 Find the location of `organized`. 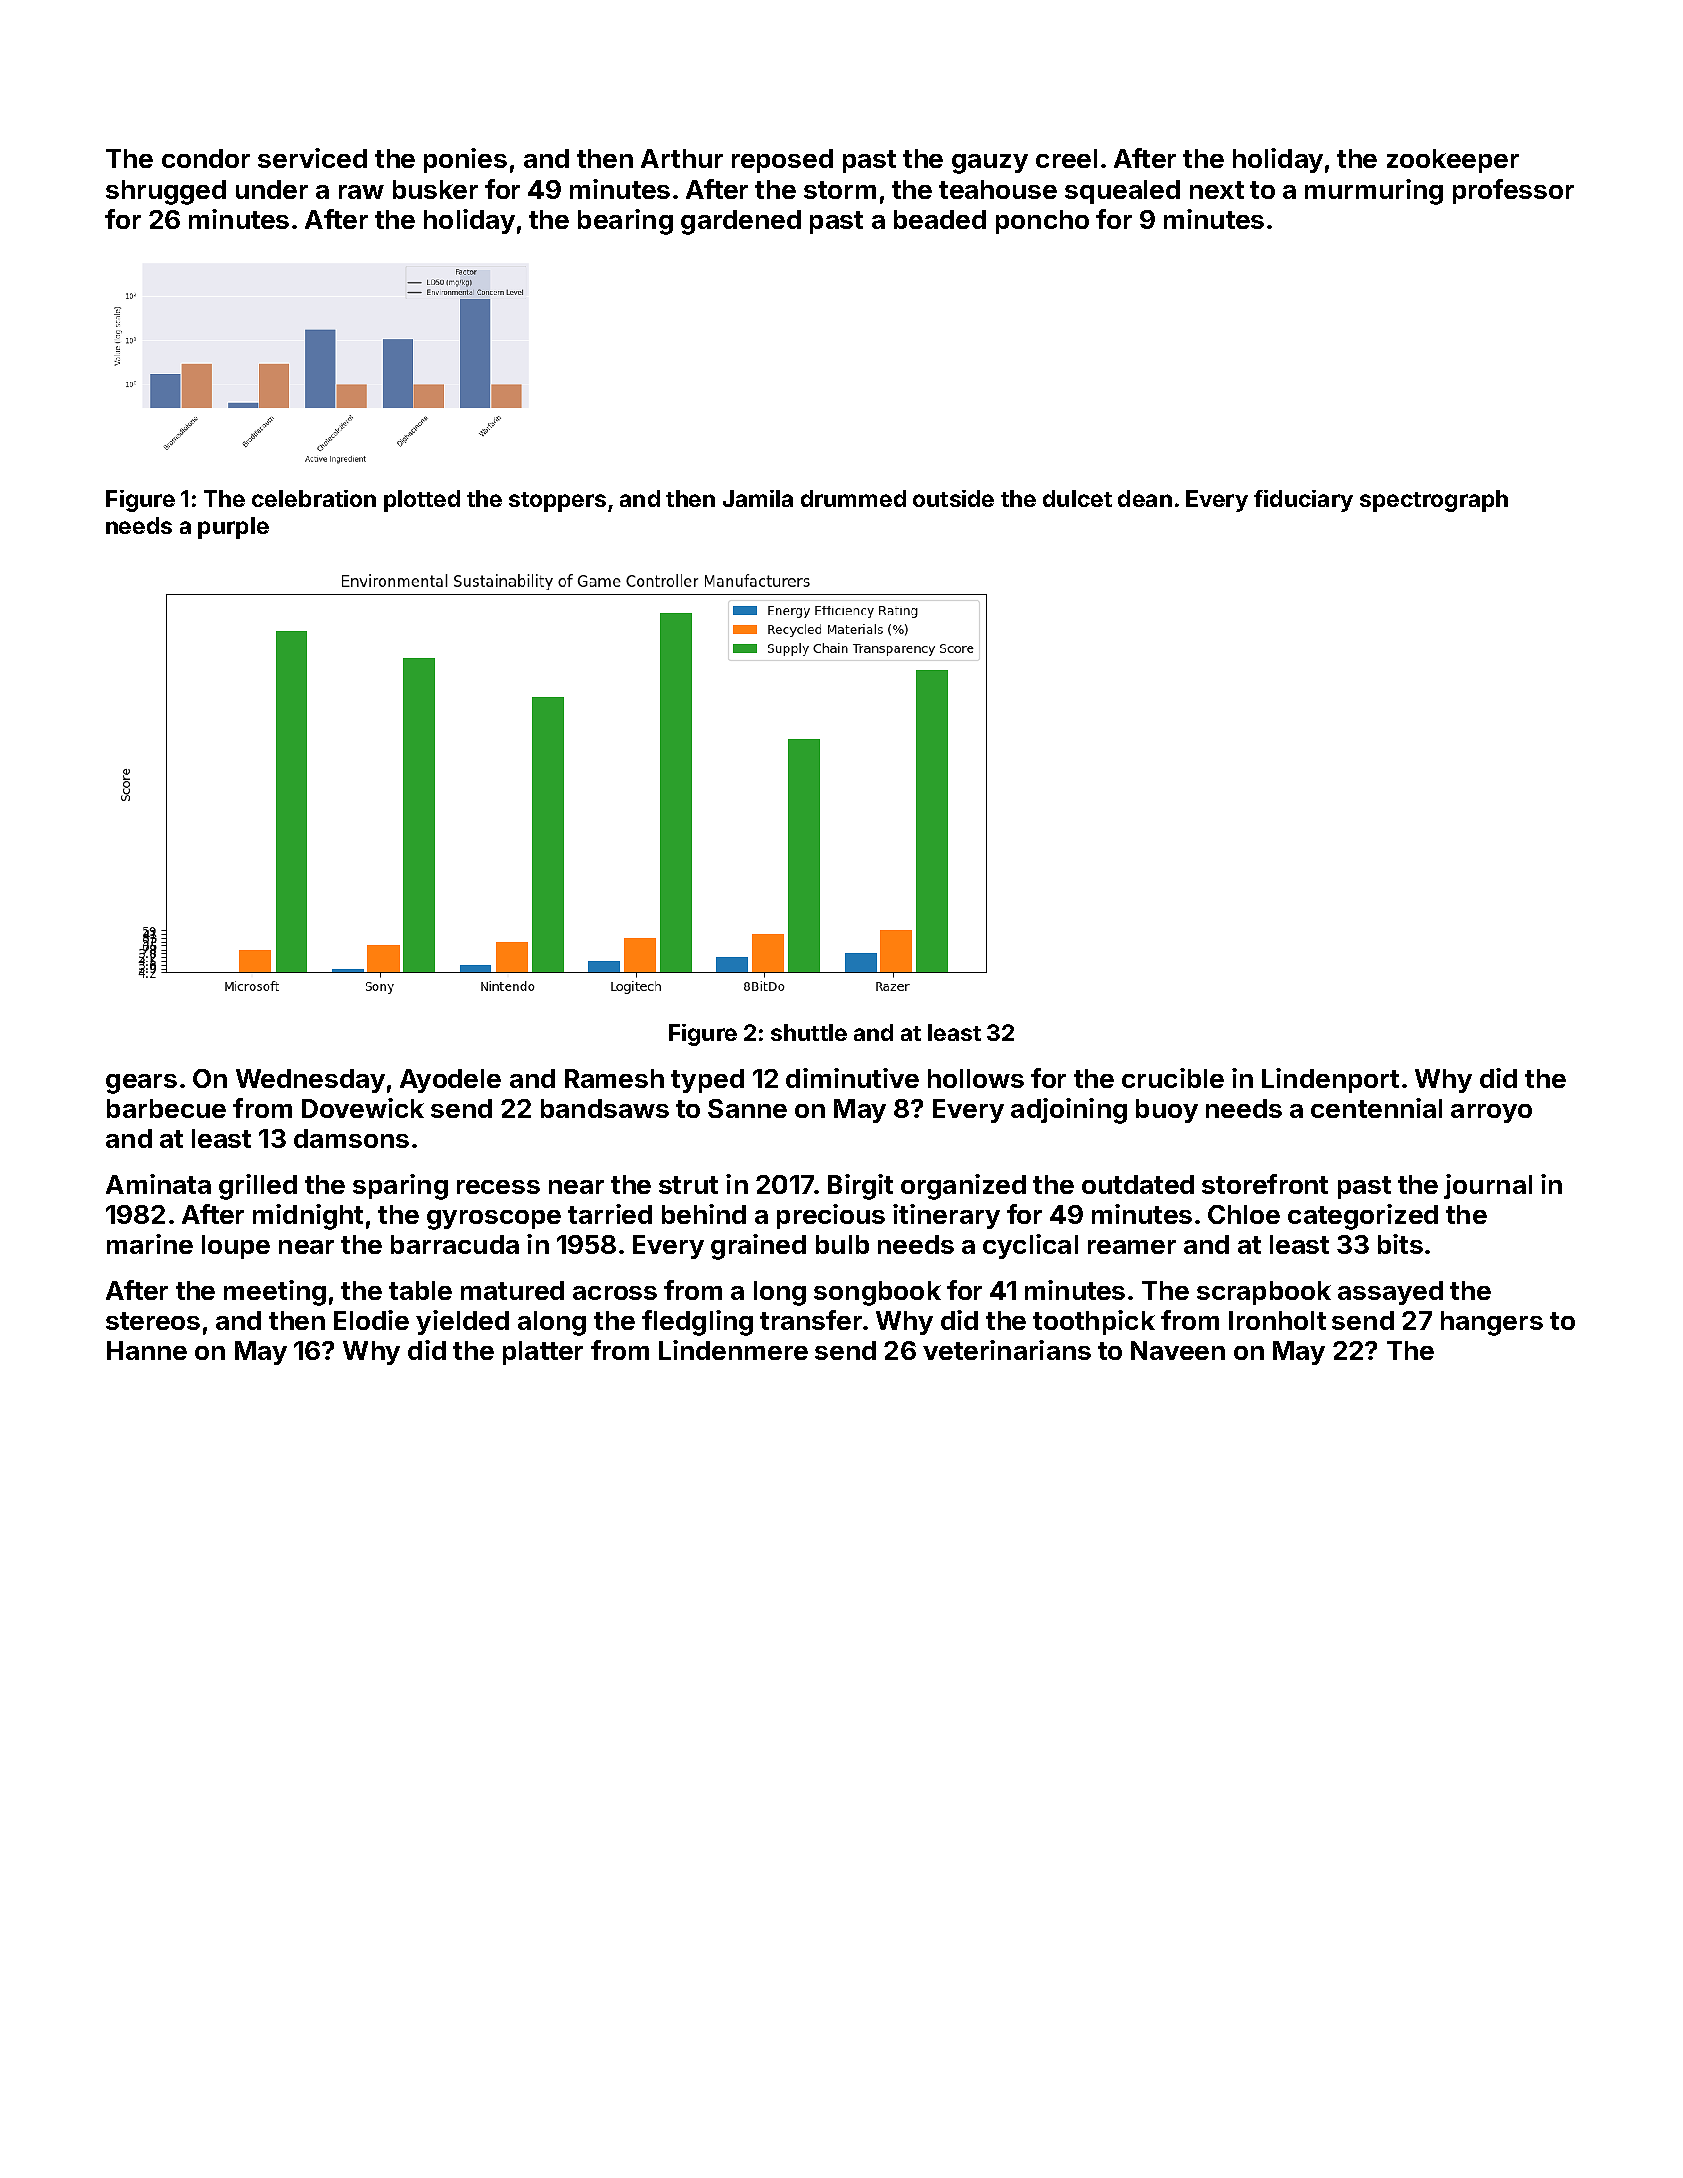

organized is located at coordinates (963, 1187).
